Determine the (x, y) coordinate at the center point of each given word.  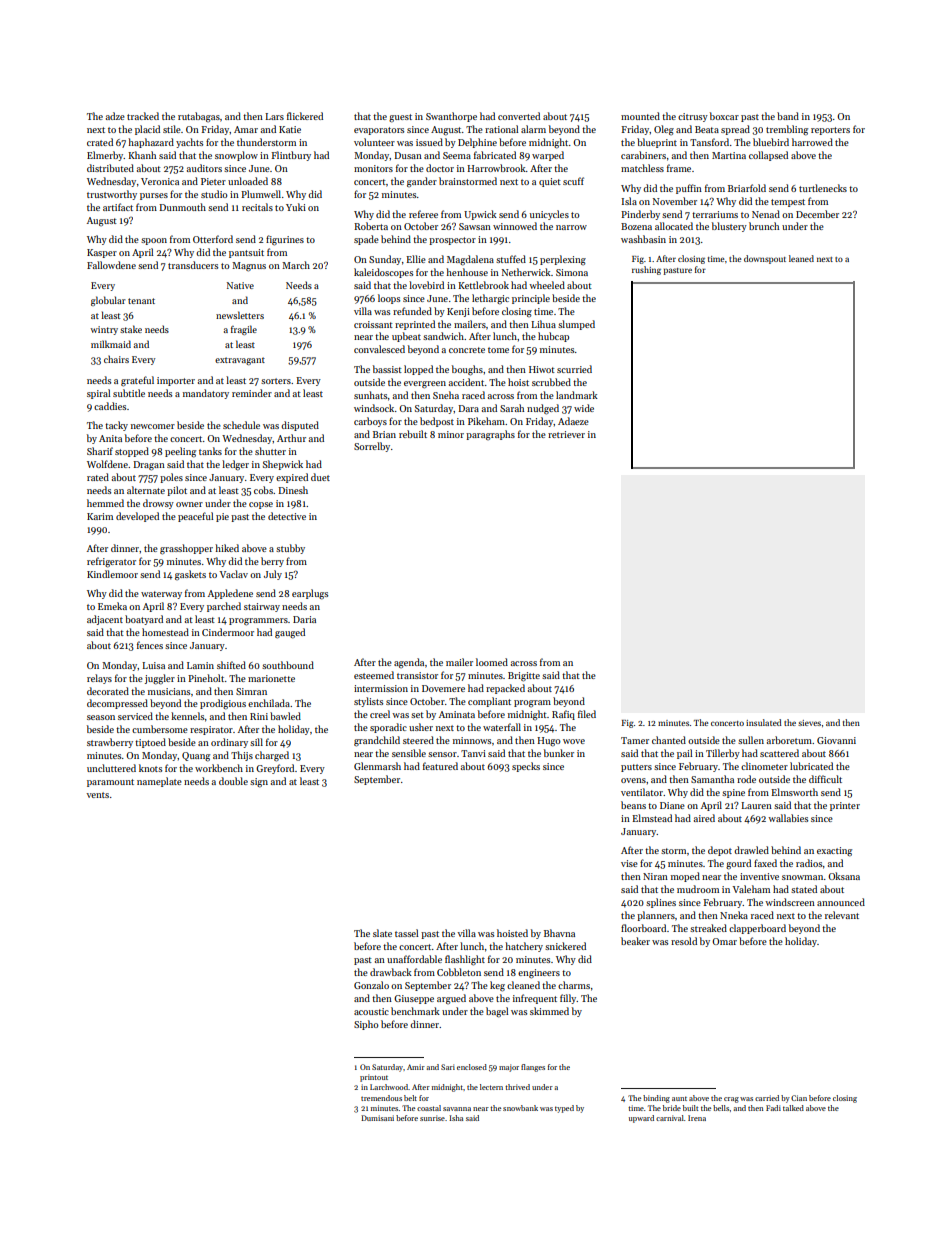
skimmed (549, 1011)
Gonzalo (371, 985)
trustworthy (112, 195)
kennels (188, 716)
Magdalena (470, 260)
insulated (764, 722)
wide (584, 408)
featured (440, 766)
